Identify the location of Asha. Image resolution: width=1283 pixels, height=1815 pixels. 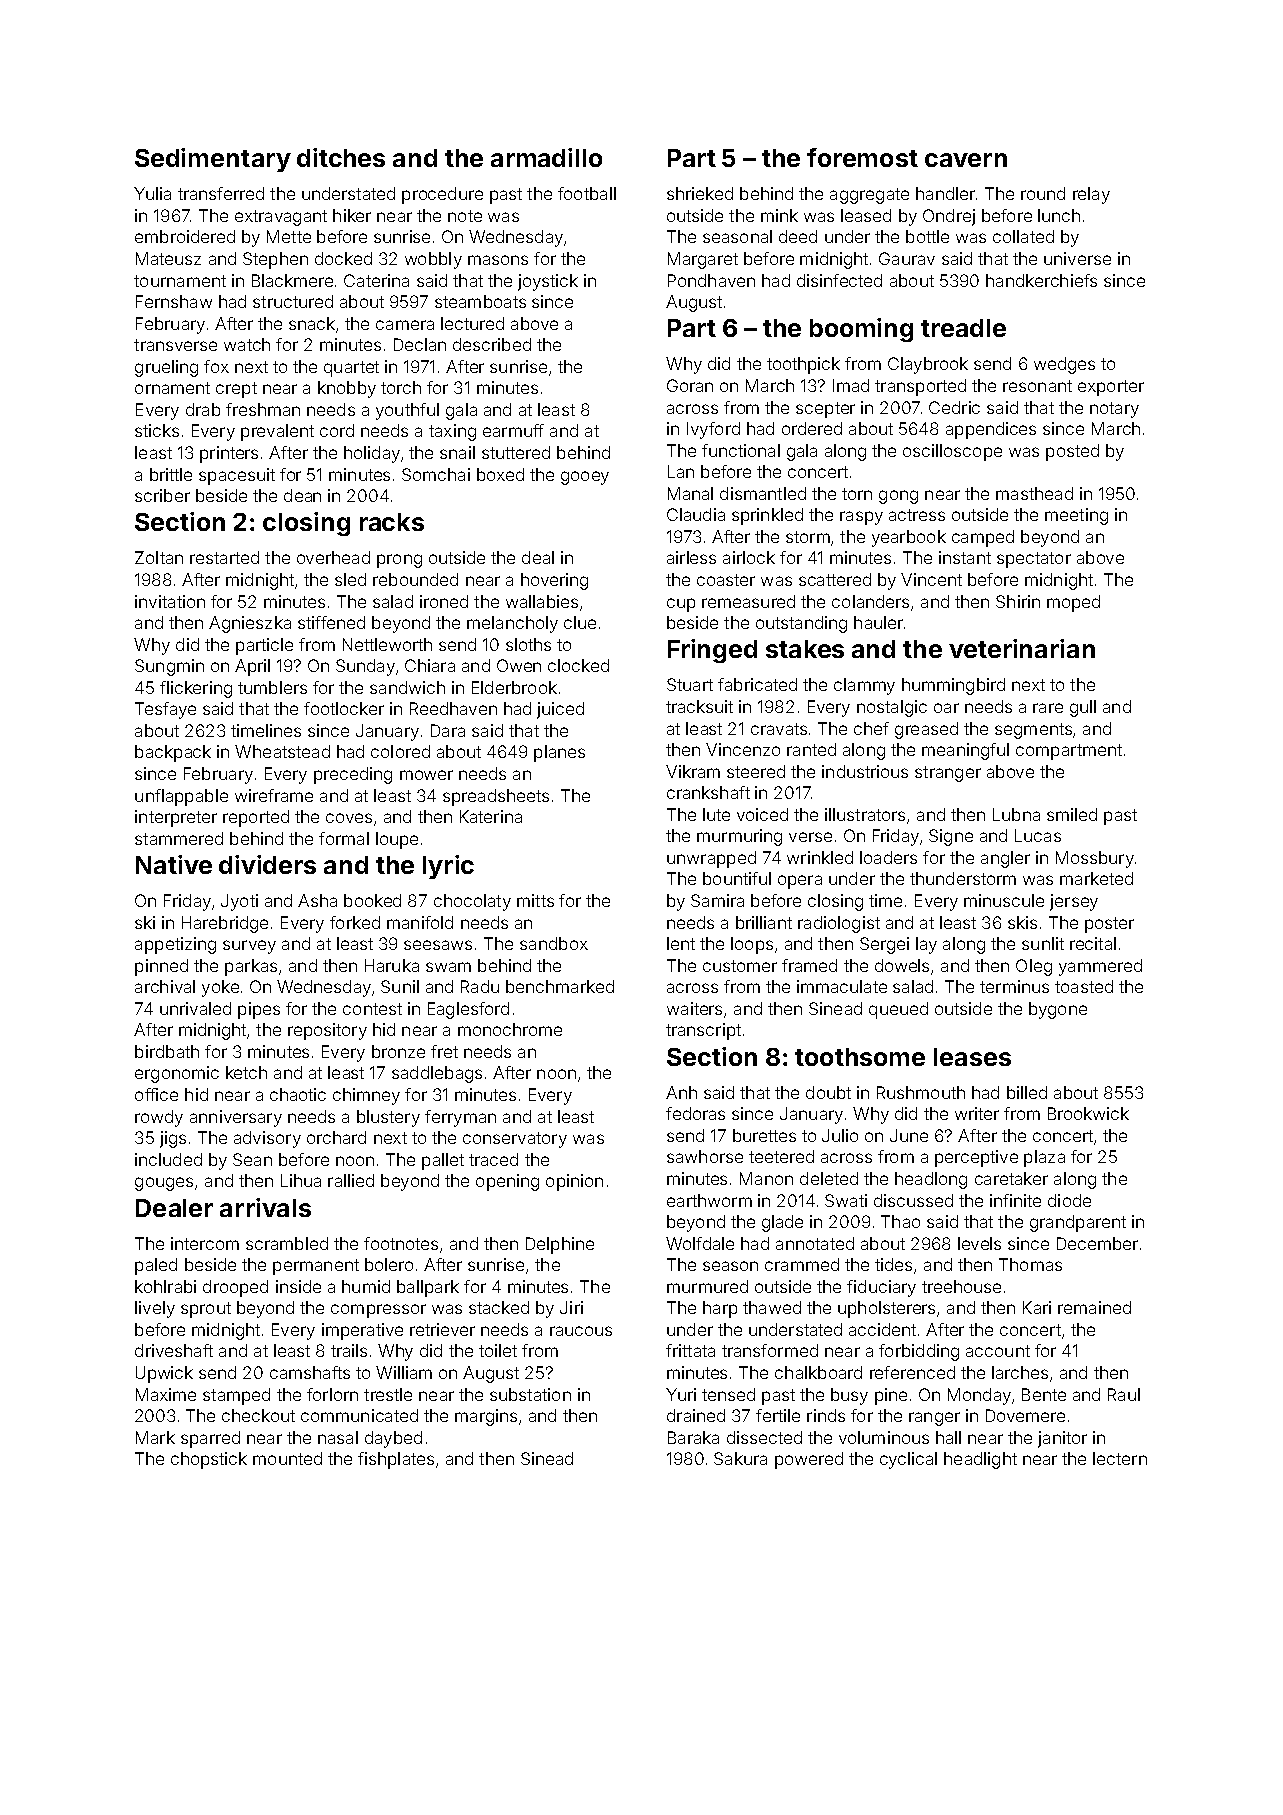
(317, 900).
